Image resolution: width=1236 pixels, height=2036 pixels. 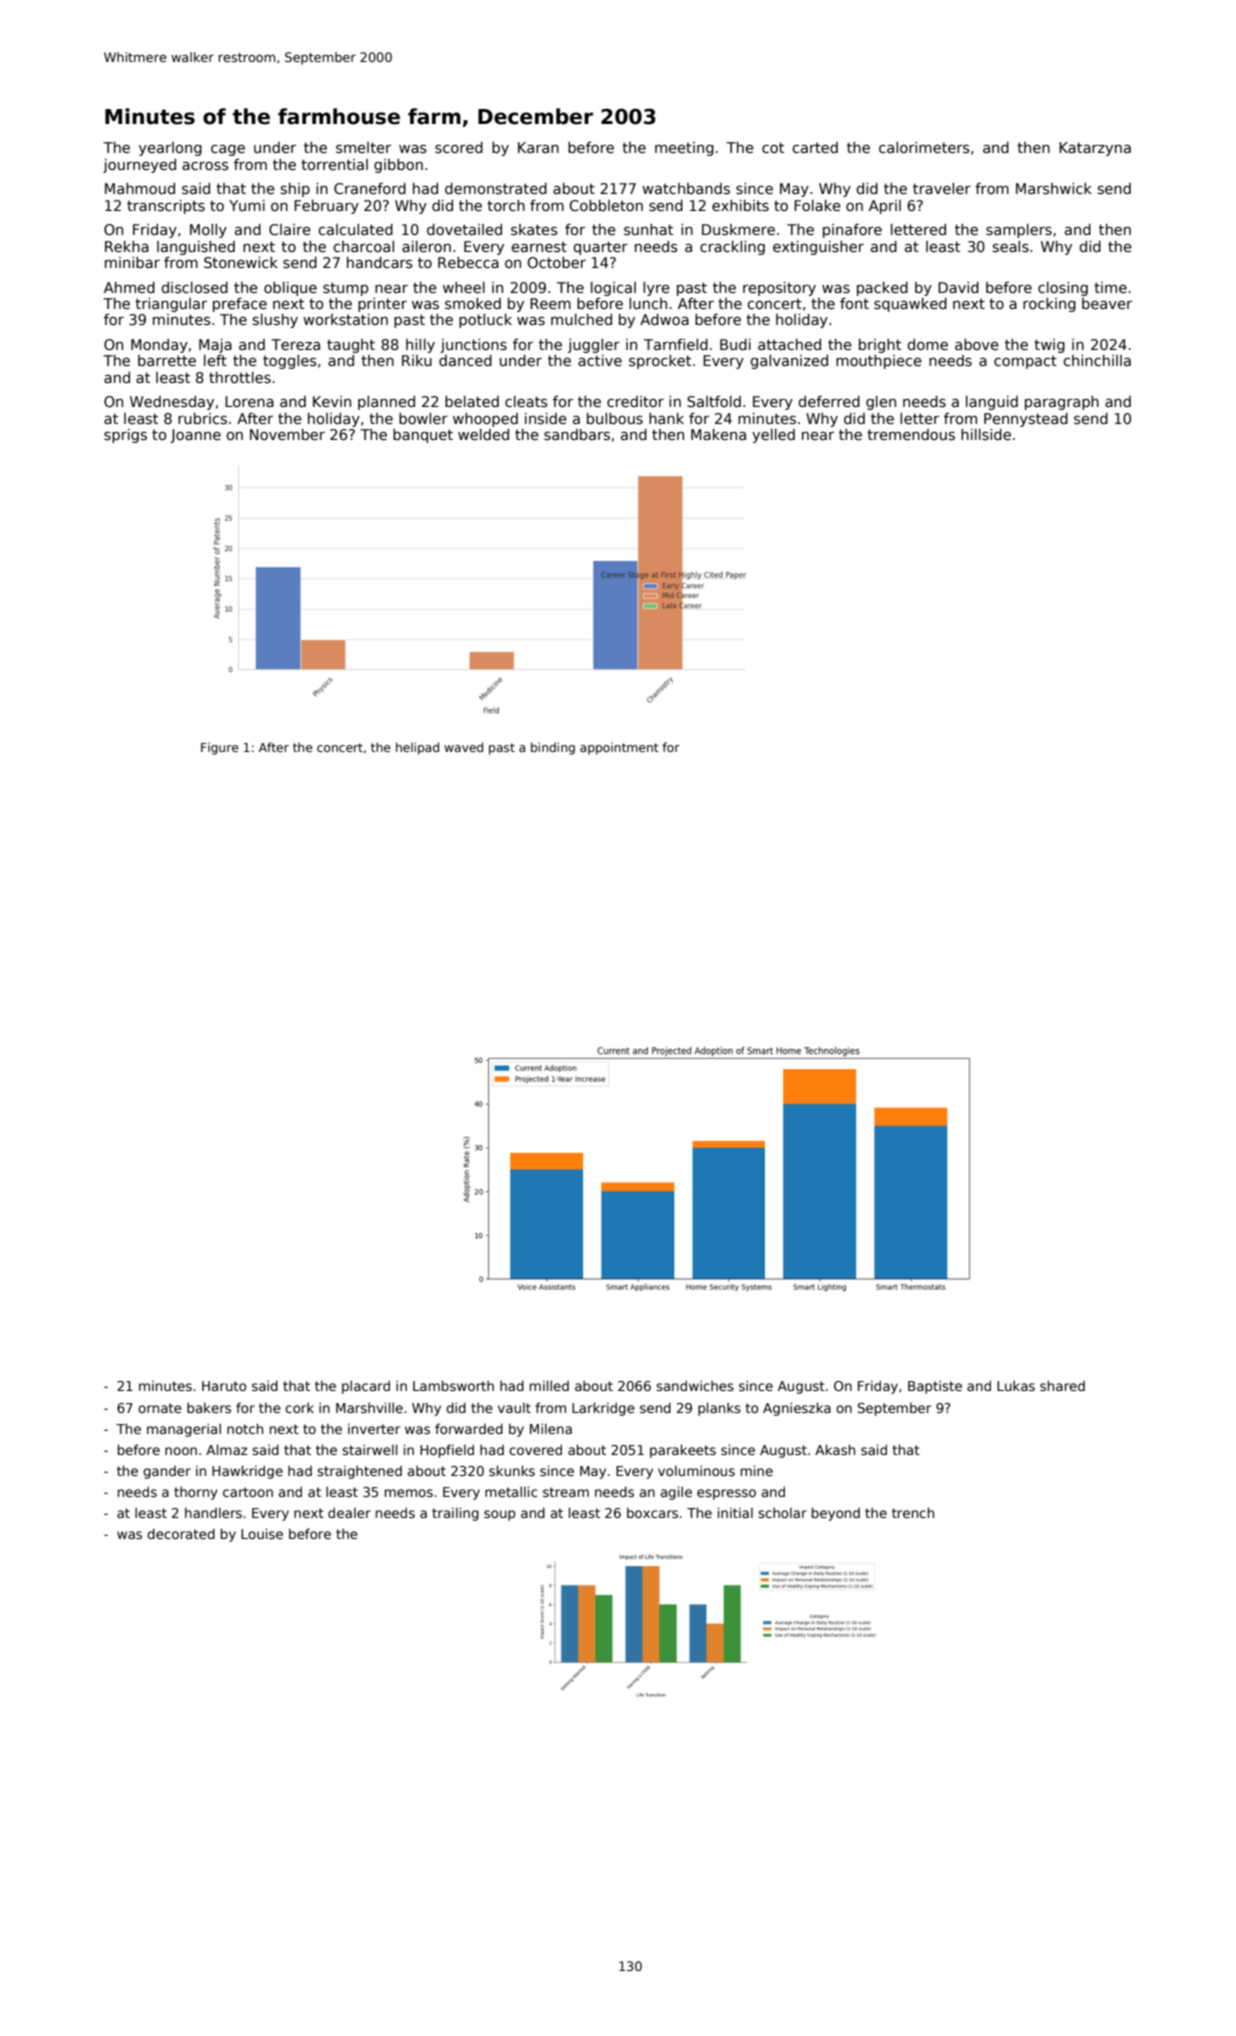 I want to click on boxcars, so click(x=652, y=1512).
